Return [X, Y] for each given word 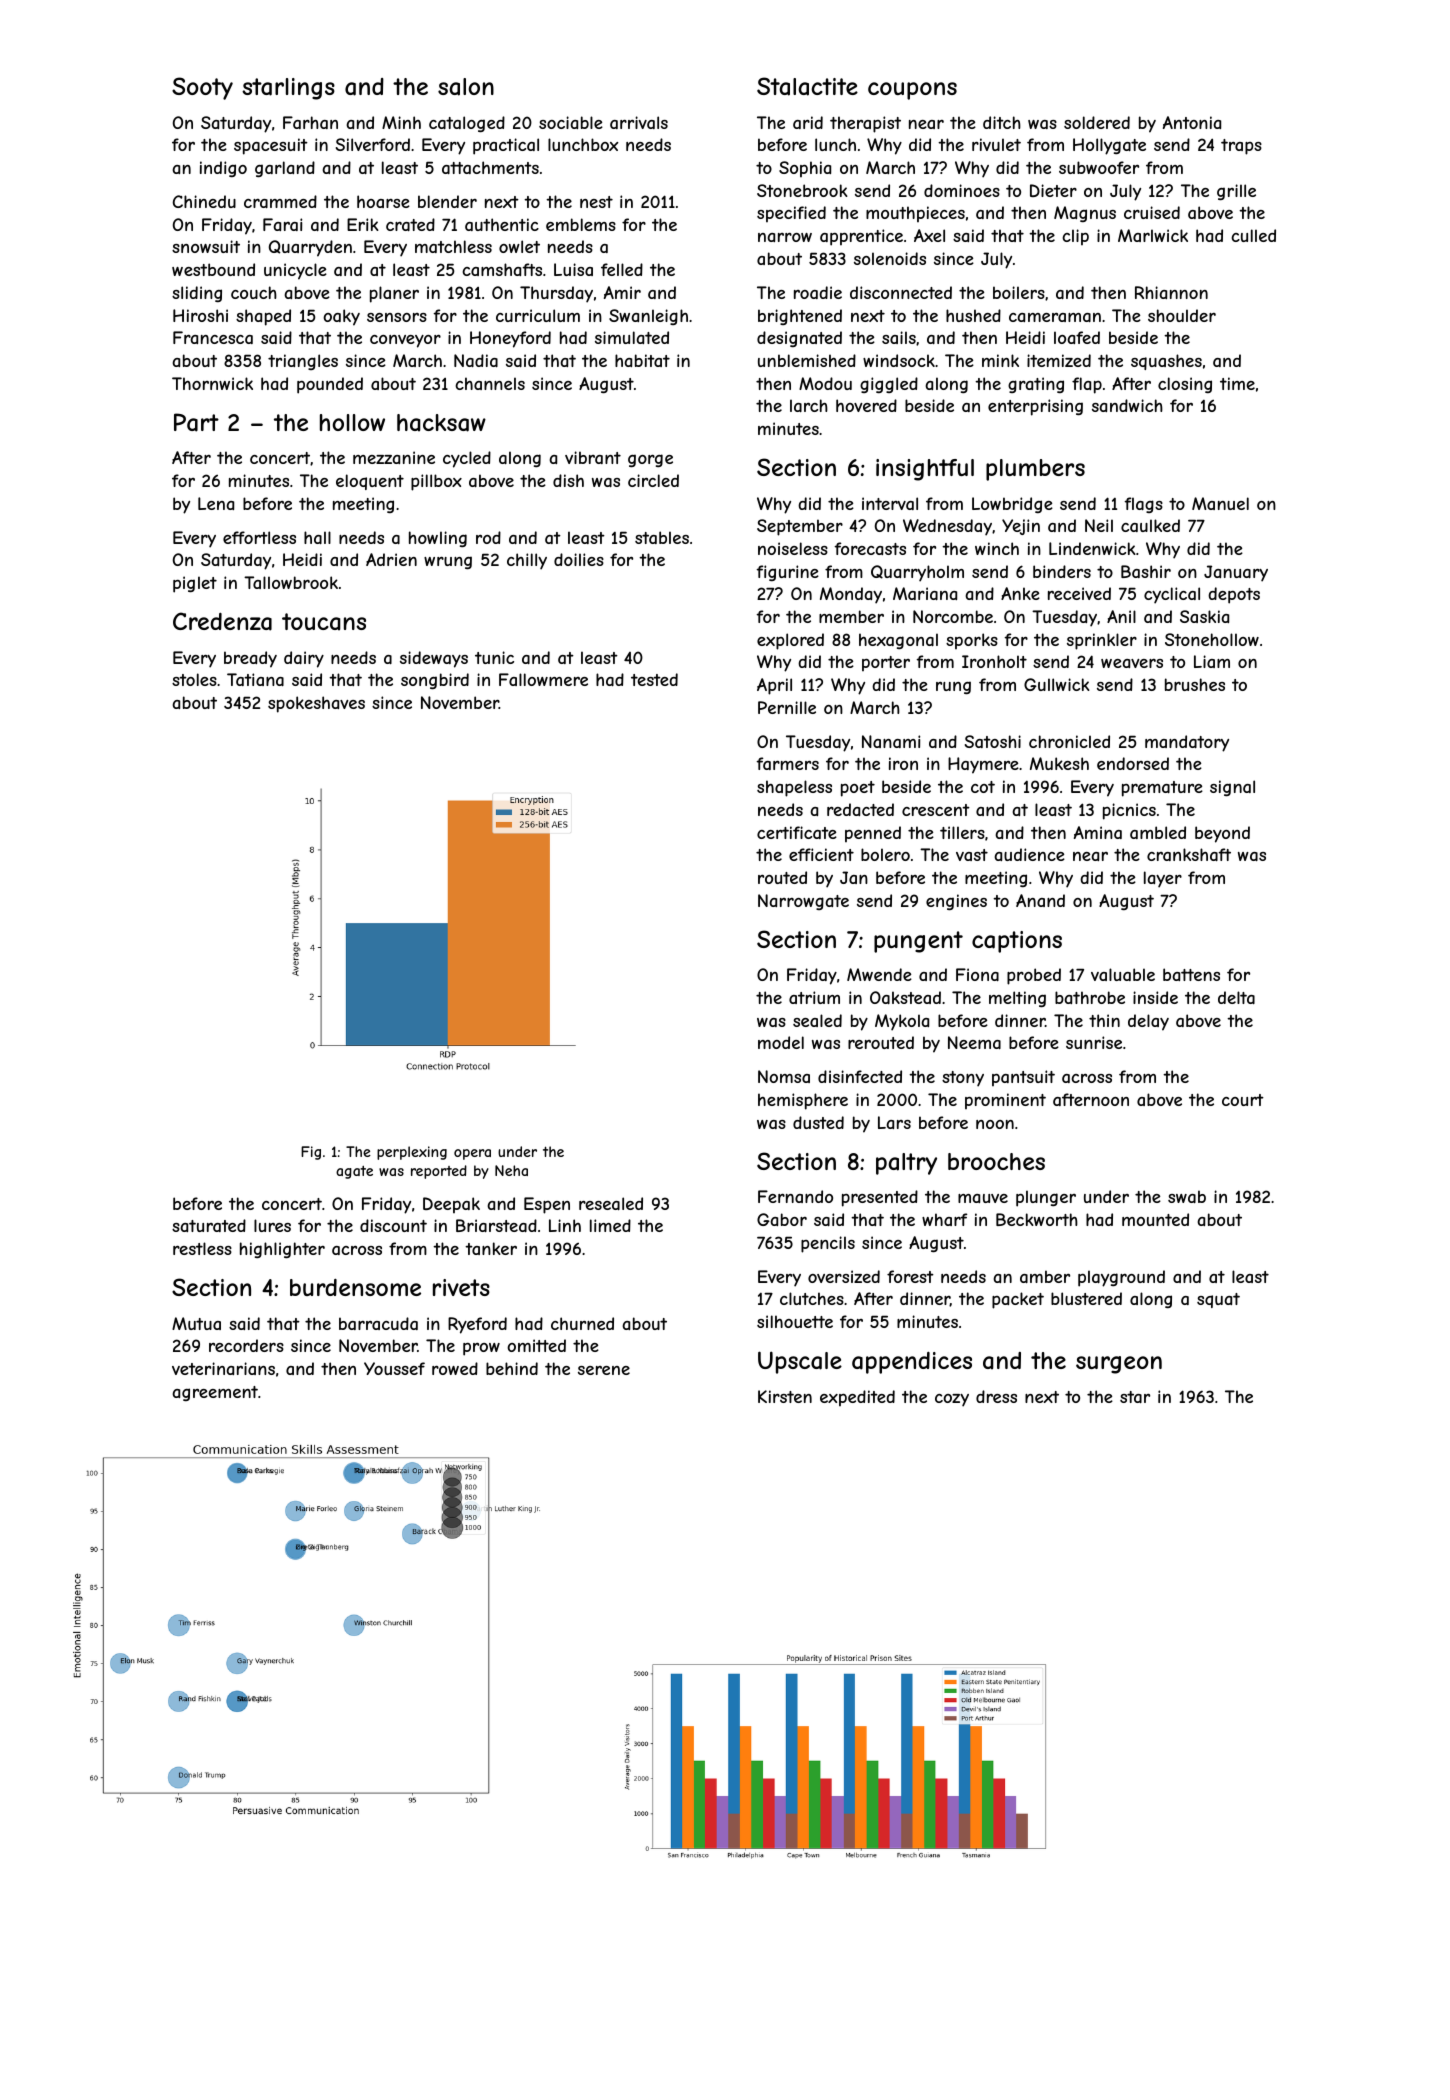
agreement [215, 1393]
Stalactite [807, 86]
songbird [435, 681]
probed [1034, 976]
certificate [797, 832]
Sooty [202, 88]
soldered [1097, 122]
